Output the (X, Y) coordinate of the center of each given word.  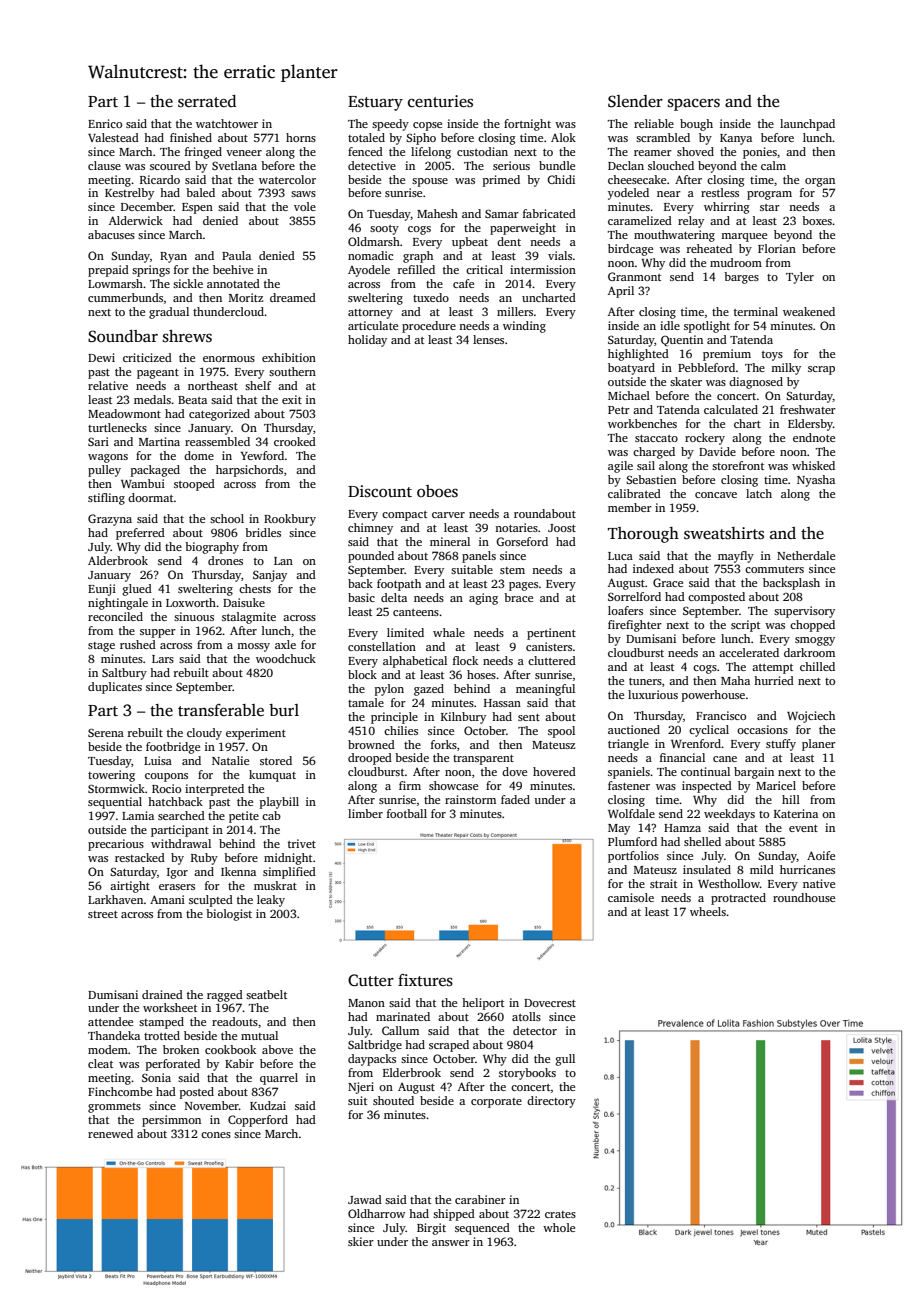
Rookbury (290, 520)
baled (200, 192)
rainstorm (470, 799)
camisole (631, 897)
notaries (516, 527)
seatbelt (266, 994)
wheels (708, 911)
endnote (814, 437)
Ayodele (369, 271)
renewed (110, 1133)
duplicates (115, 688)
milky (786, 369)
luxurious (653, 694)
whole (559, 1227)
